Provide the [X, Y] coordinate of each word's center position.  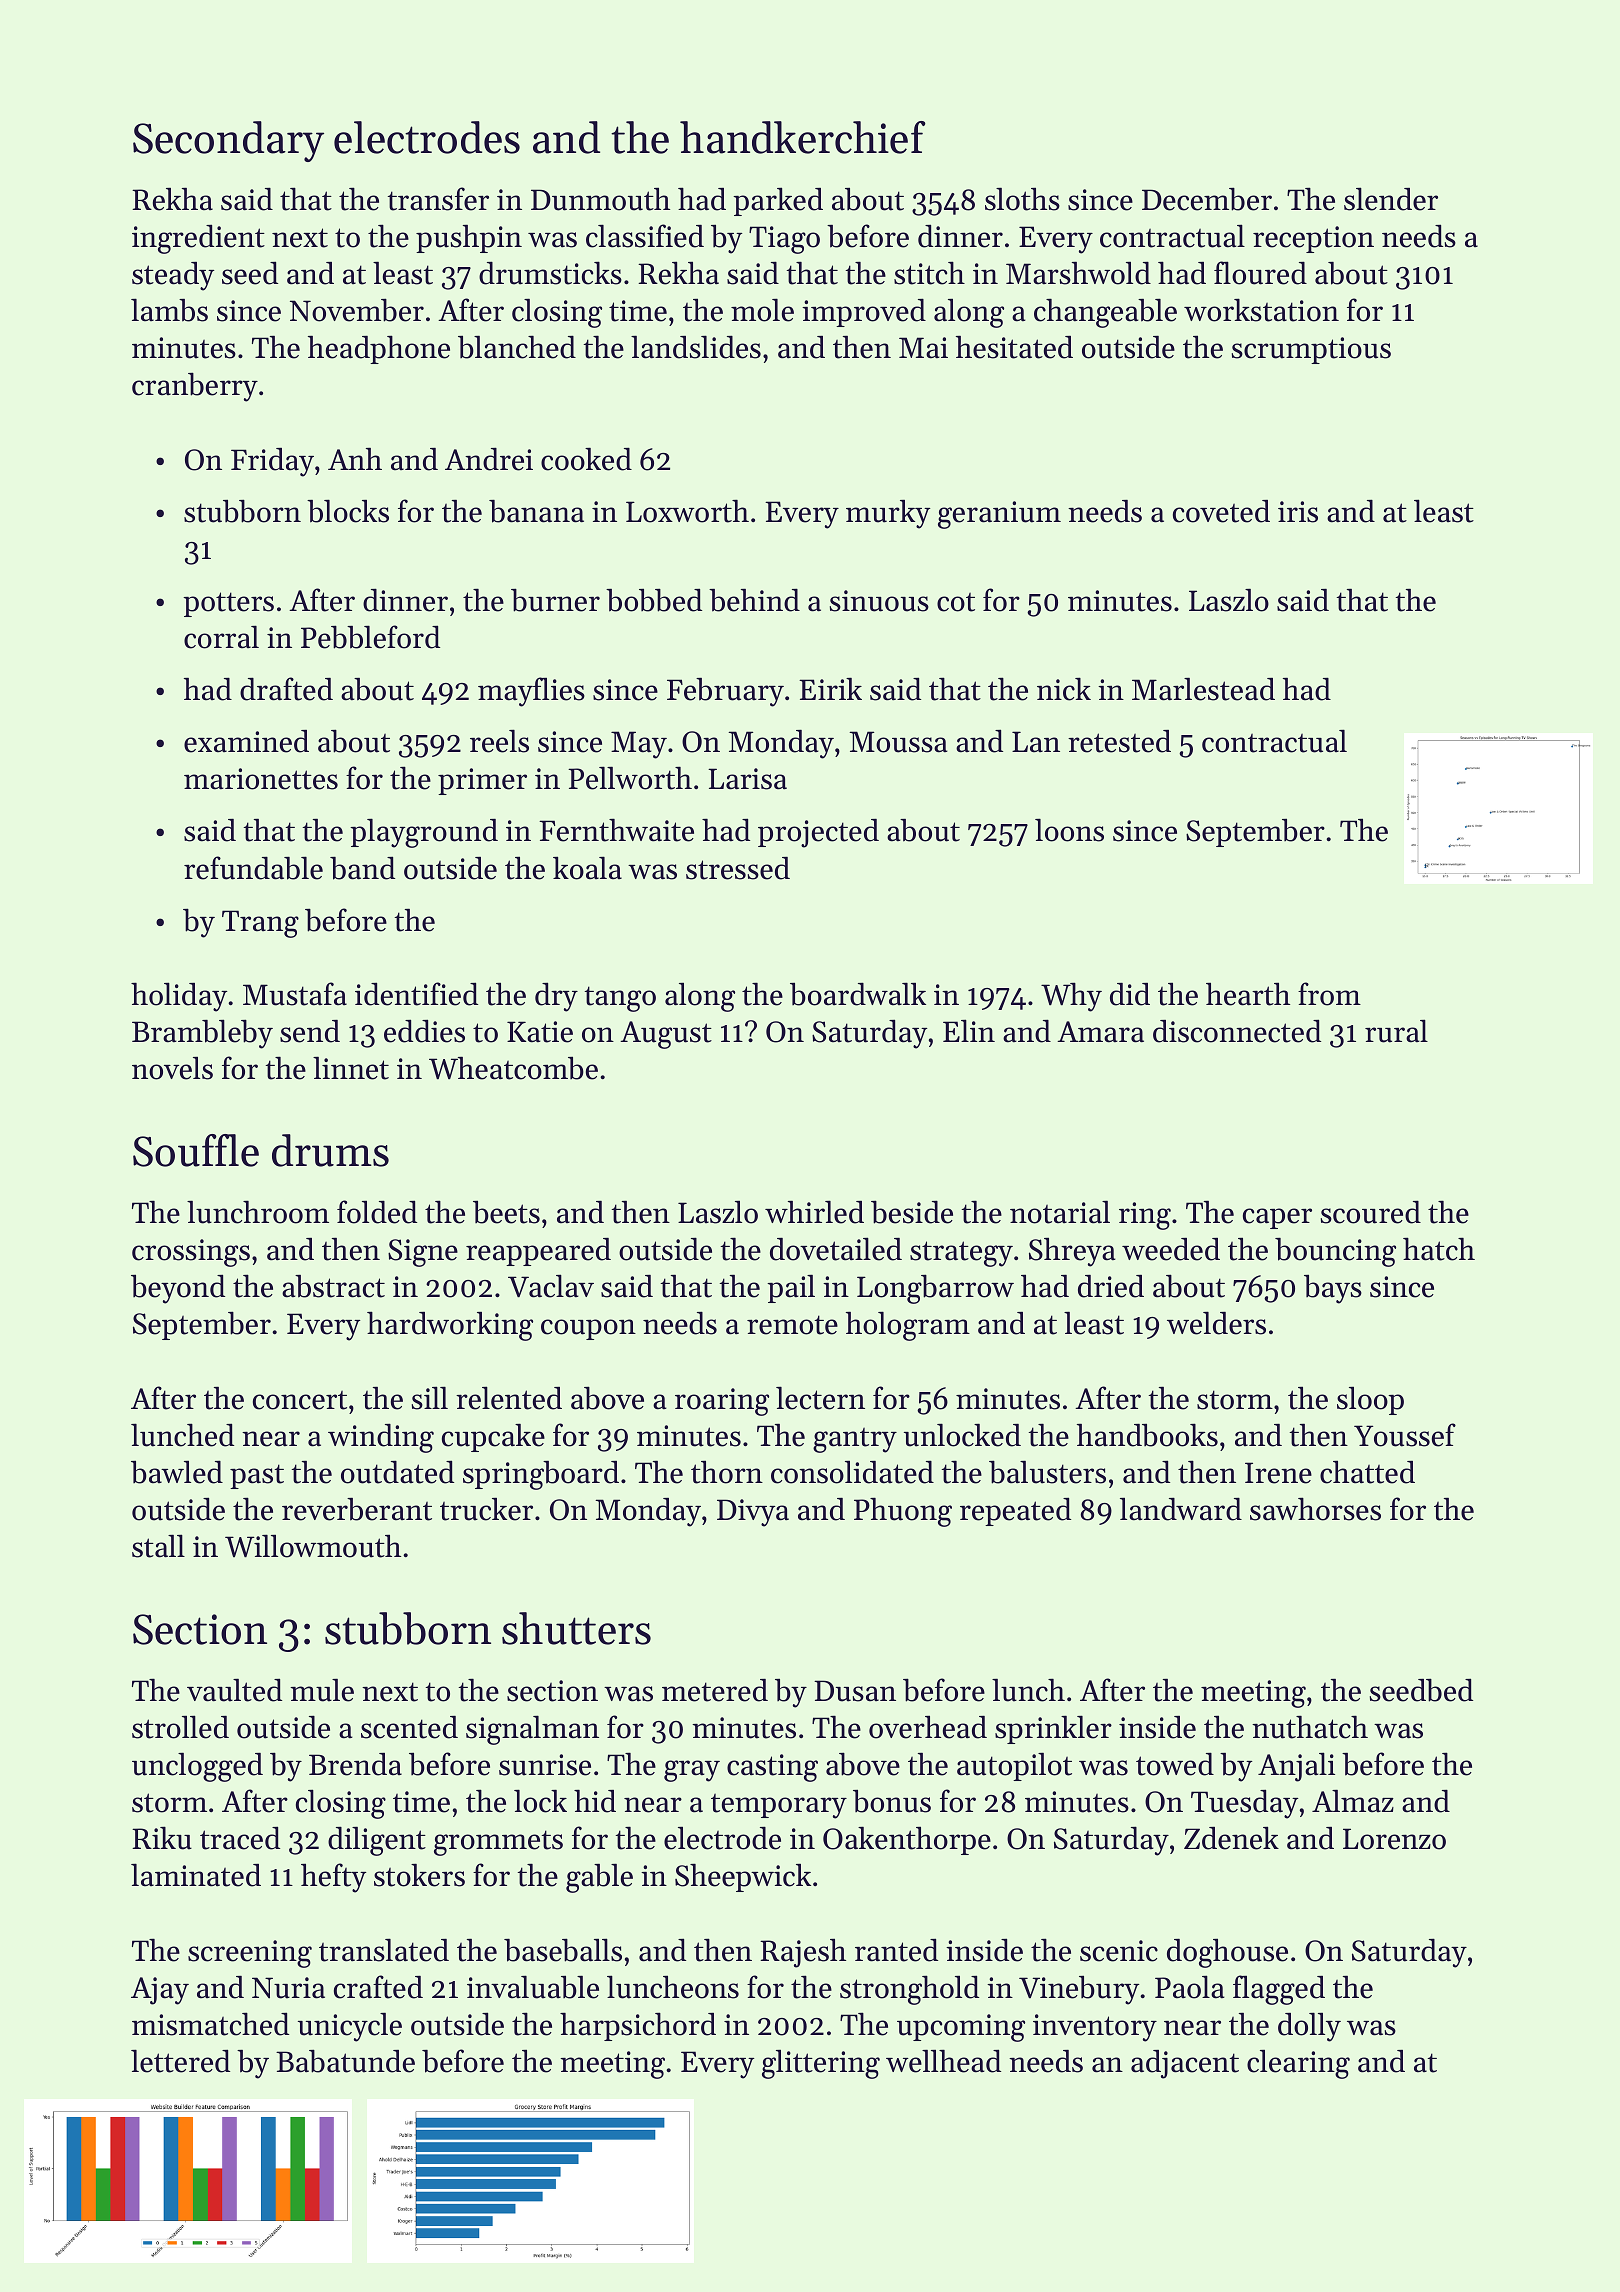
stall [158, 1546]
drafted [286, 689]
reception [1313, 239]
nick [1064, 689]
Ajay [160, 1991]
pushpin [469, 238]
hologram [908, 1326]
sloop [1370, 1401]
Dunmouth [600, 199]
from [1329, 994]
